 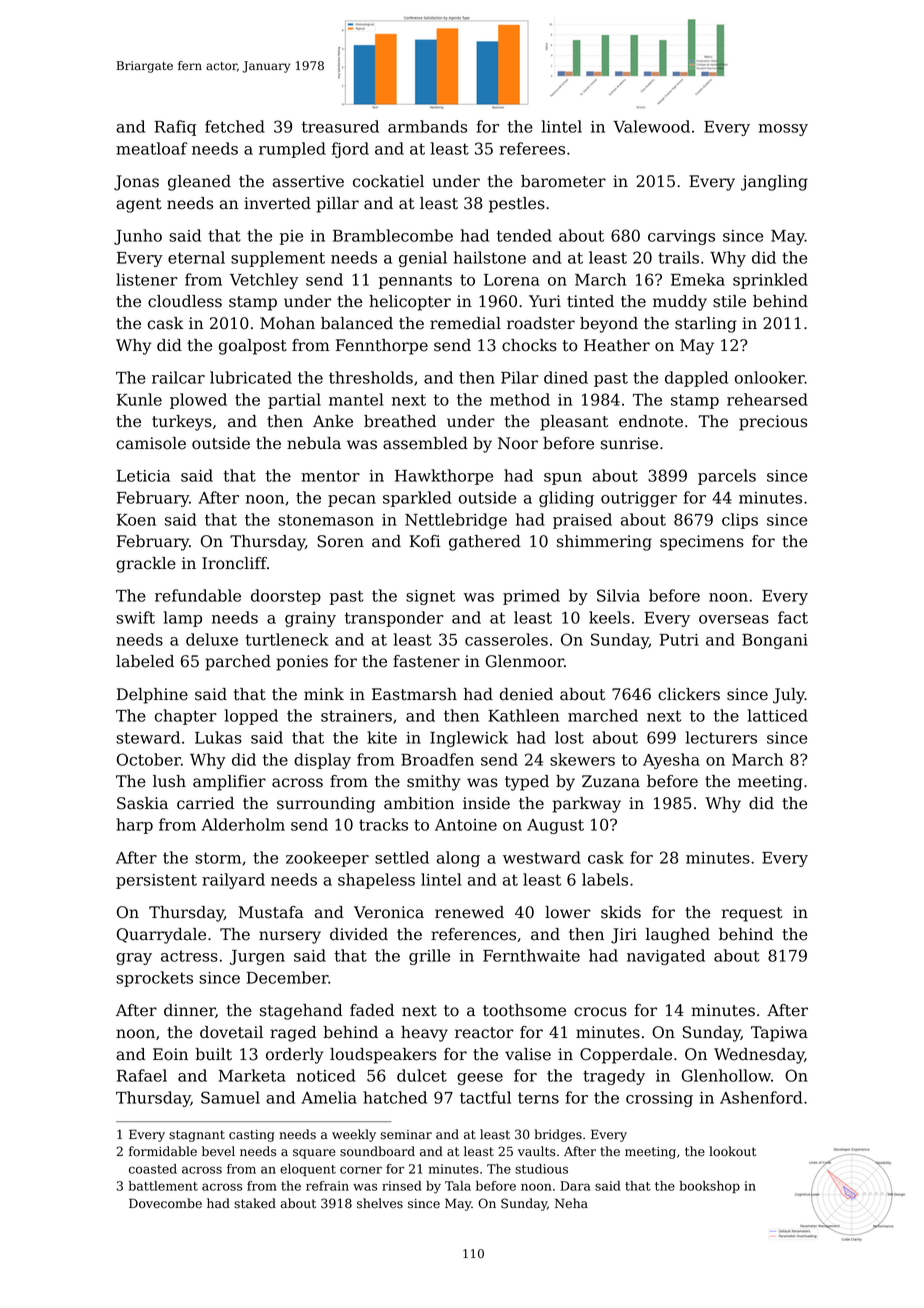 What do you see at coordinates (422, 1075) in the screenshot?
I see `dulcet` at bounding box center [422, 1075].
